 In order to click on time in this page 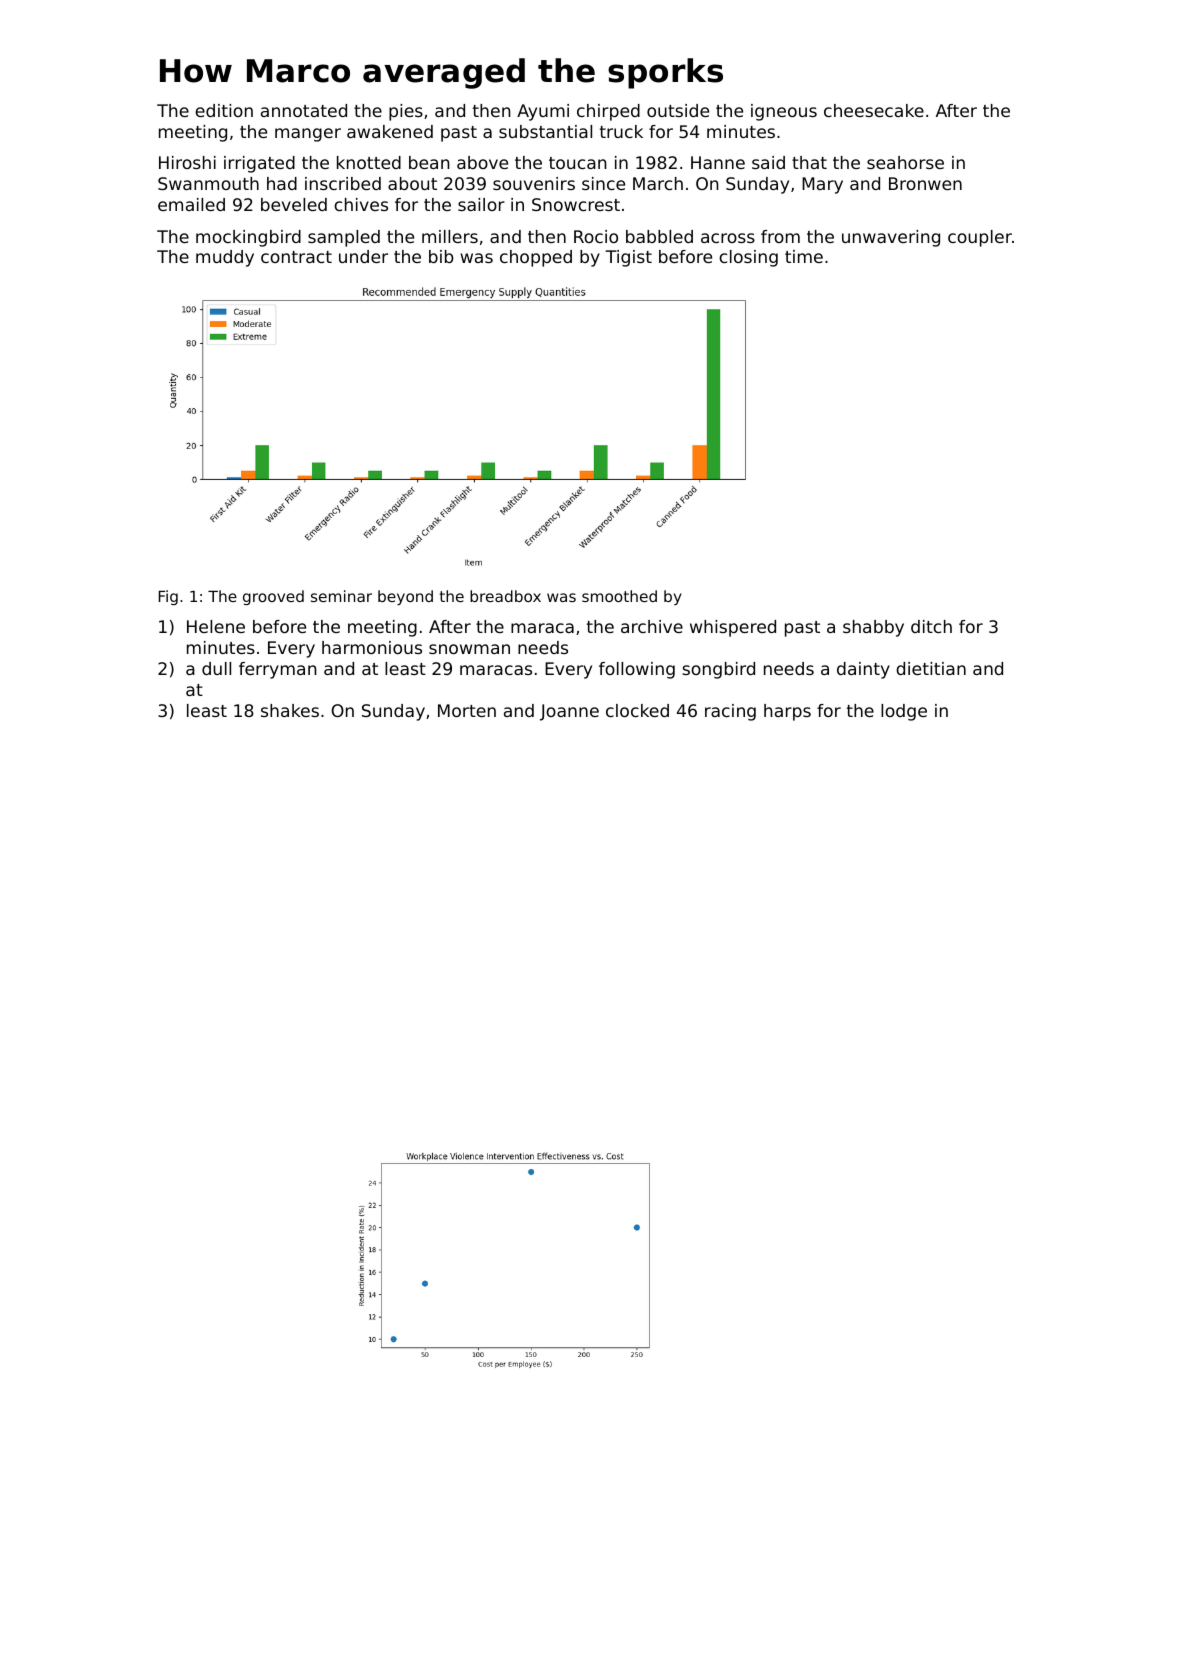, I will do `click(804, 256)`.
